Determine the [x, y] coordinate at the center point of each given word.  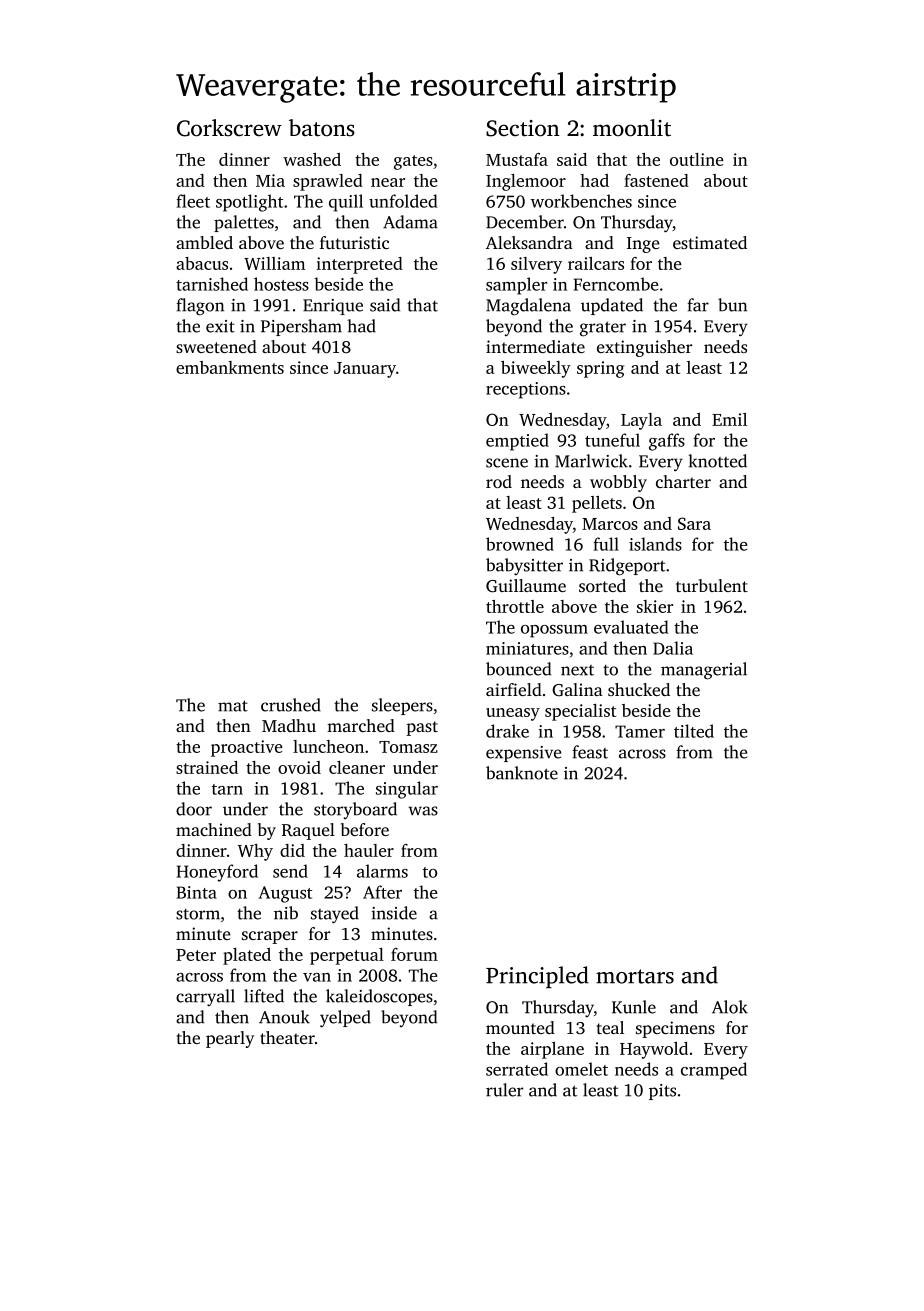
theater [287, 1037]
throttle [515, 606]
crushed [291, 705]
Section [523, 128]
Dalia [673, 648]
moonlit [632, 128]
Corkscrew [229, 128]
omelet [581, 1069]
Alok [730, 1007]
